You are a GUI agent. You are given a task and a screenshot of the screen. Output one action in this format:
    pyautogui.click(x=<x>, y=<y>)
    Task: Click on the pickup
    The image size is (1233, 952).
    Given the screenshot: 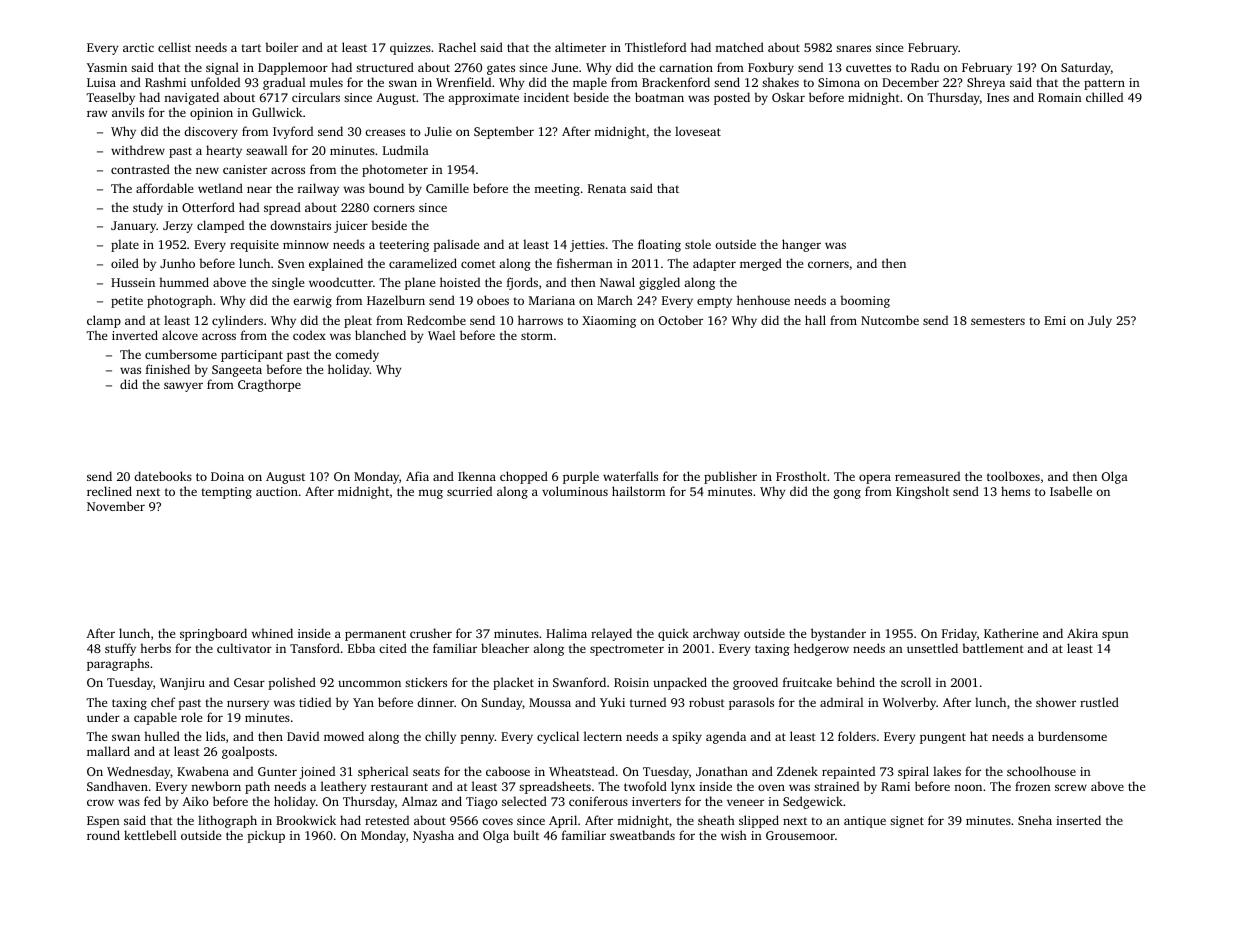 What is the action you would take?
    pyautogui.click(x=266, y=836)
